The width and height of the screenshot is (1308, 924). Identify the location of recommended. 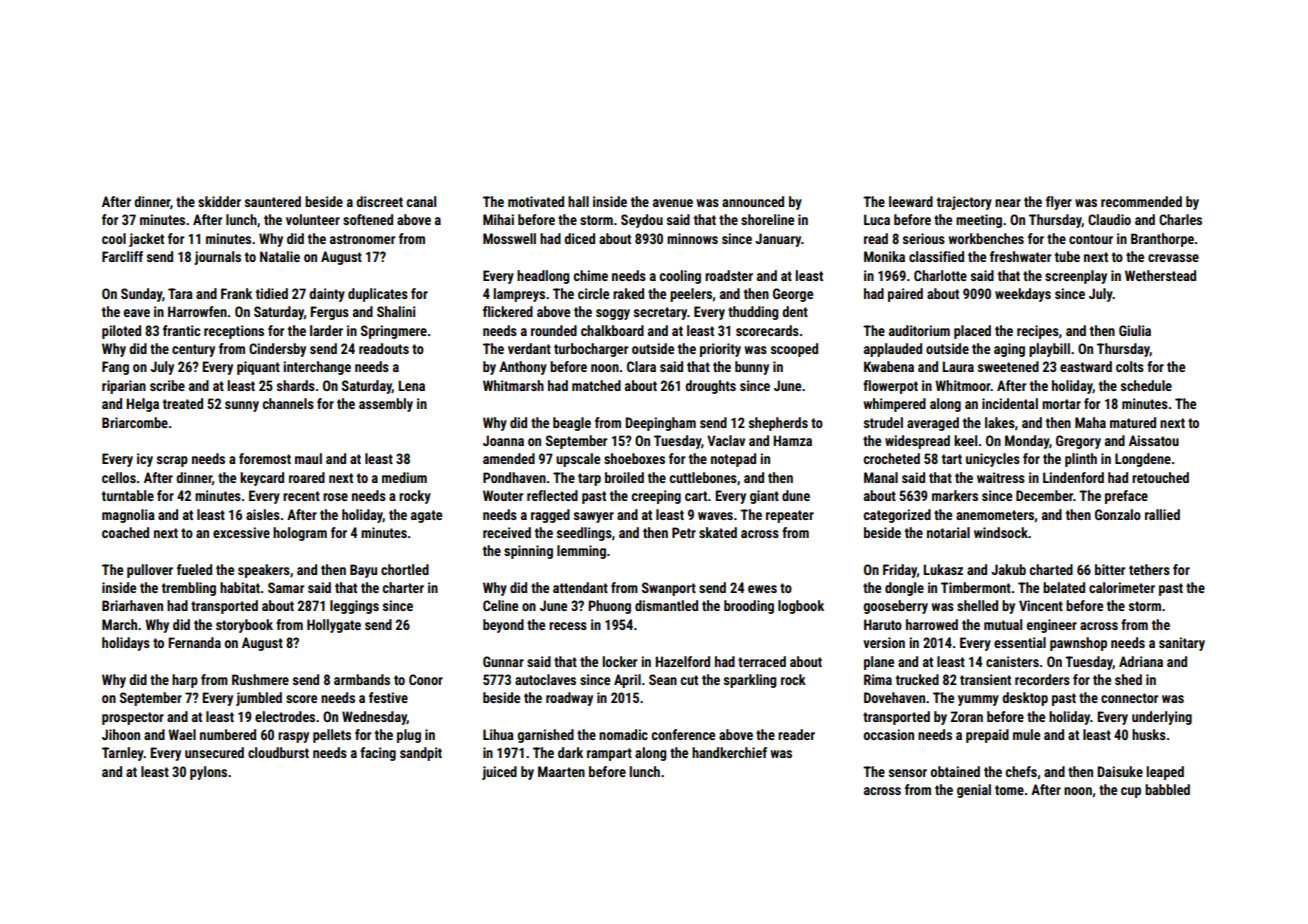
(1141, 201).
